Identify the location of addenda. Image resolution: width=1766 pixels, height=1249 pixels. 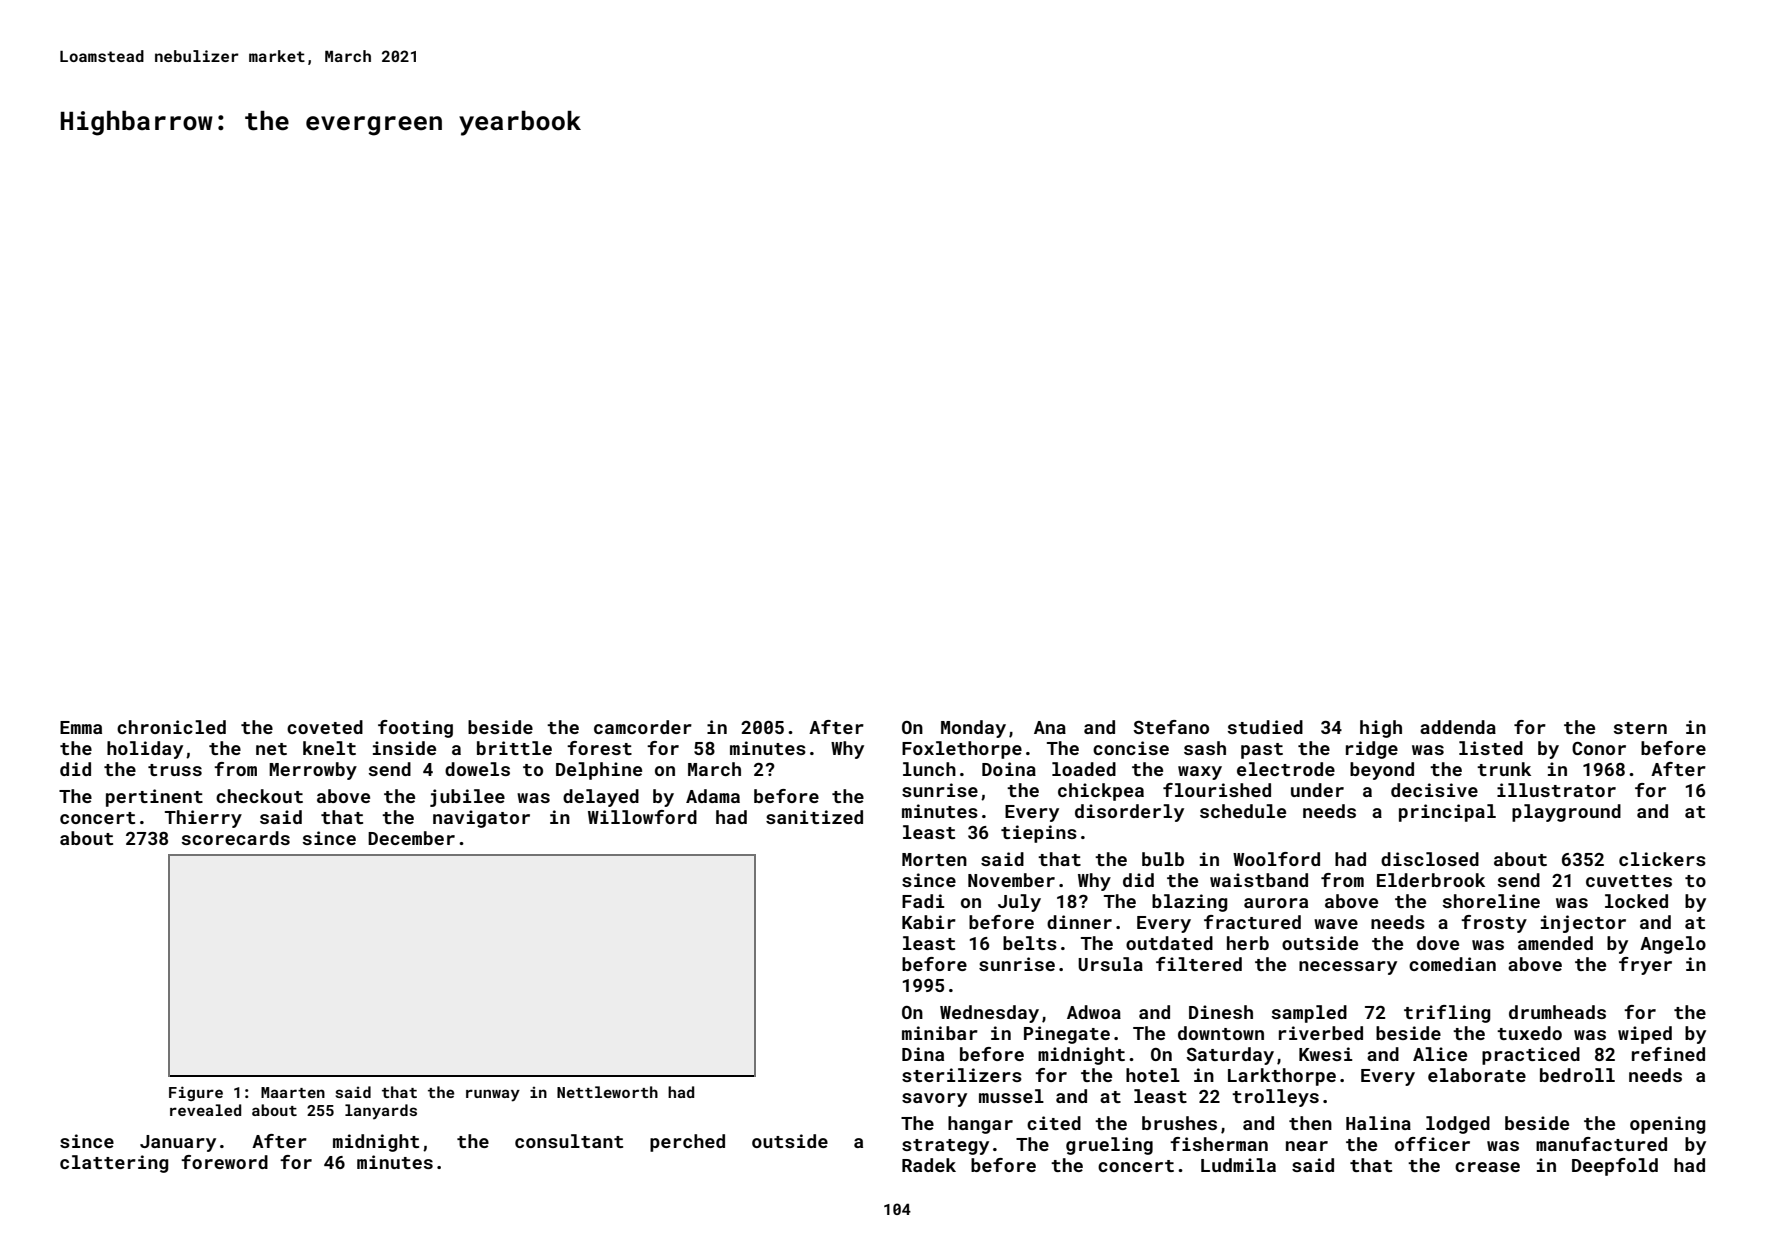
(1458, 727).
